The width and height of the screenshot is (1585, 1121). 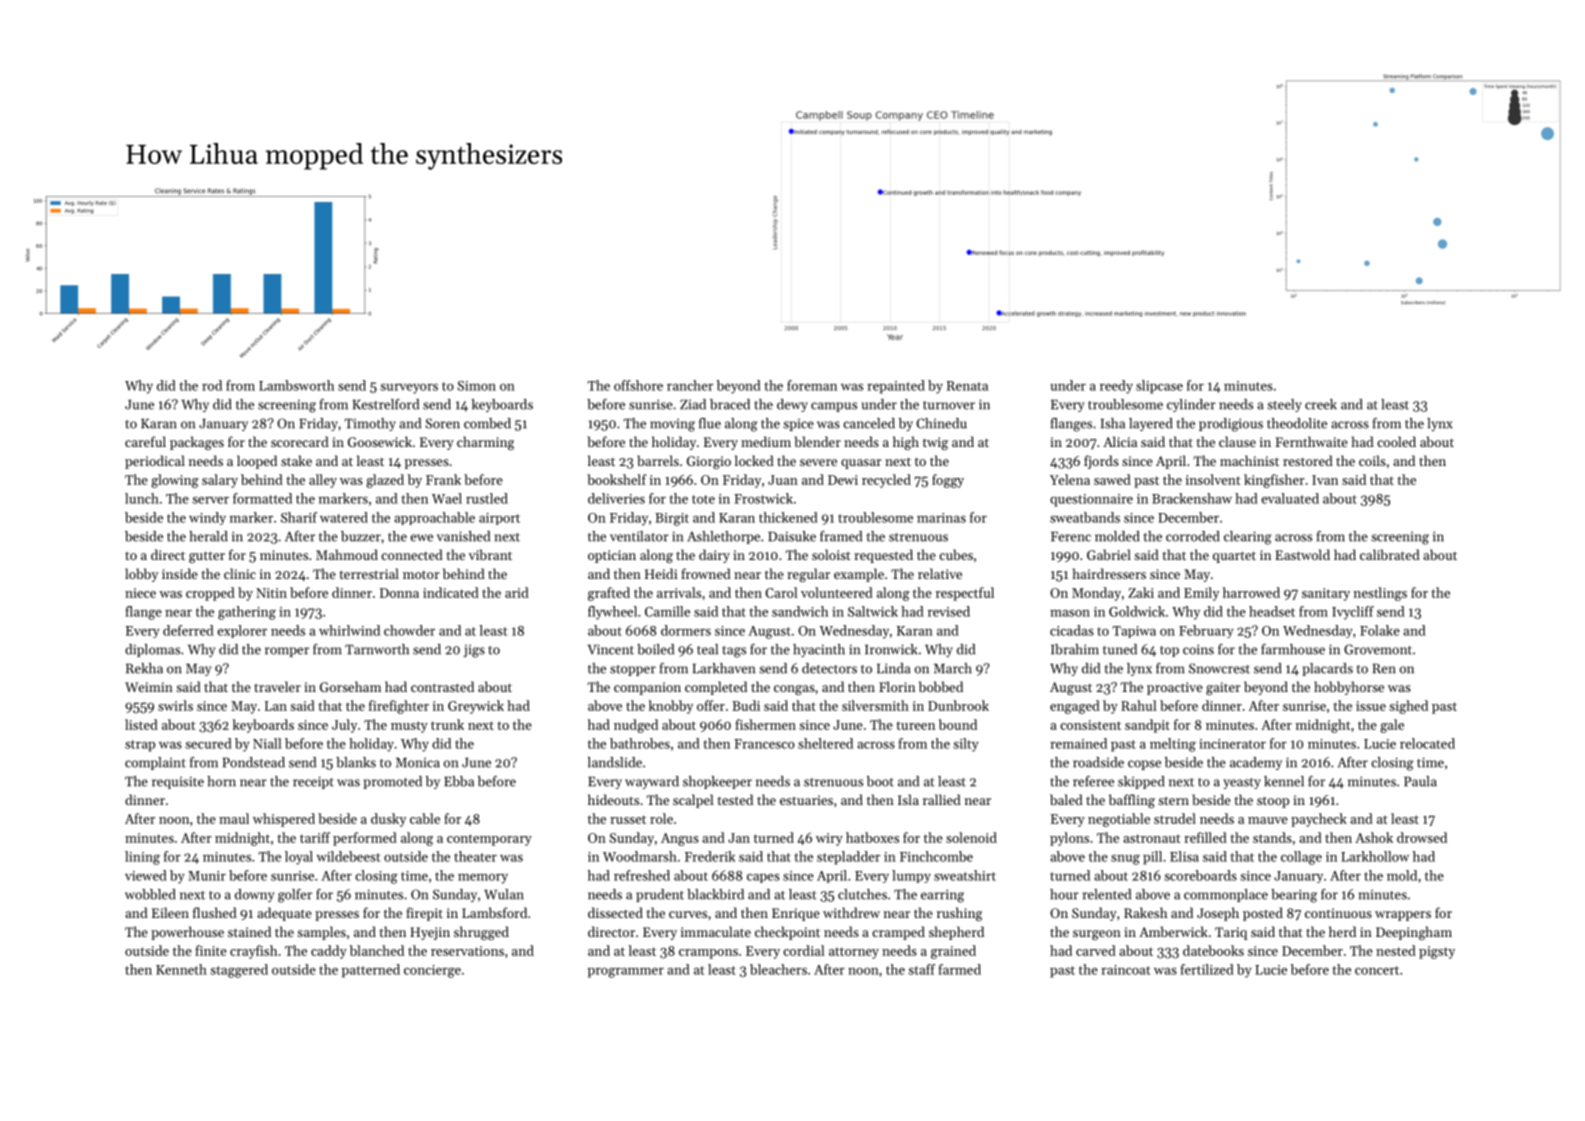 What do you see at coordinates (181, 969) in the screenshot?
I see `Kenneth` at bounding box center [181, 969].
